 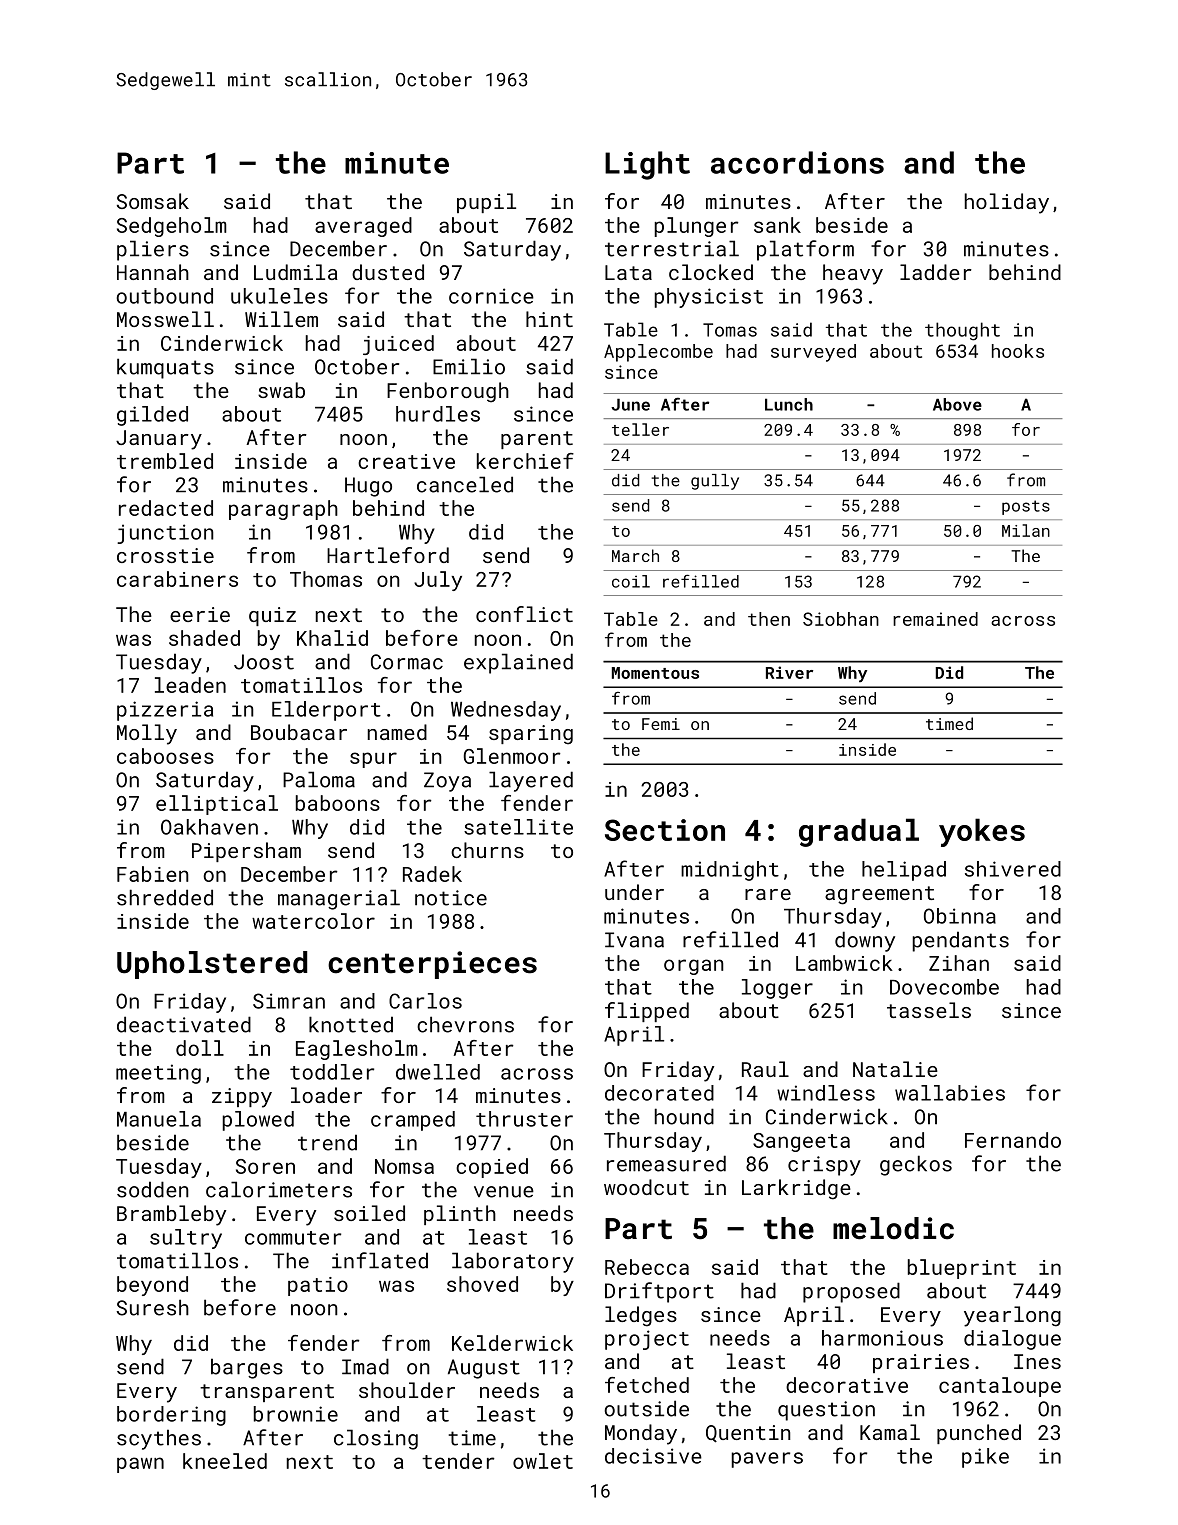 I want to click on pawn, so click(x=140, y=1465).
